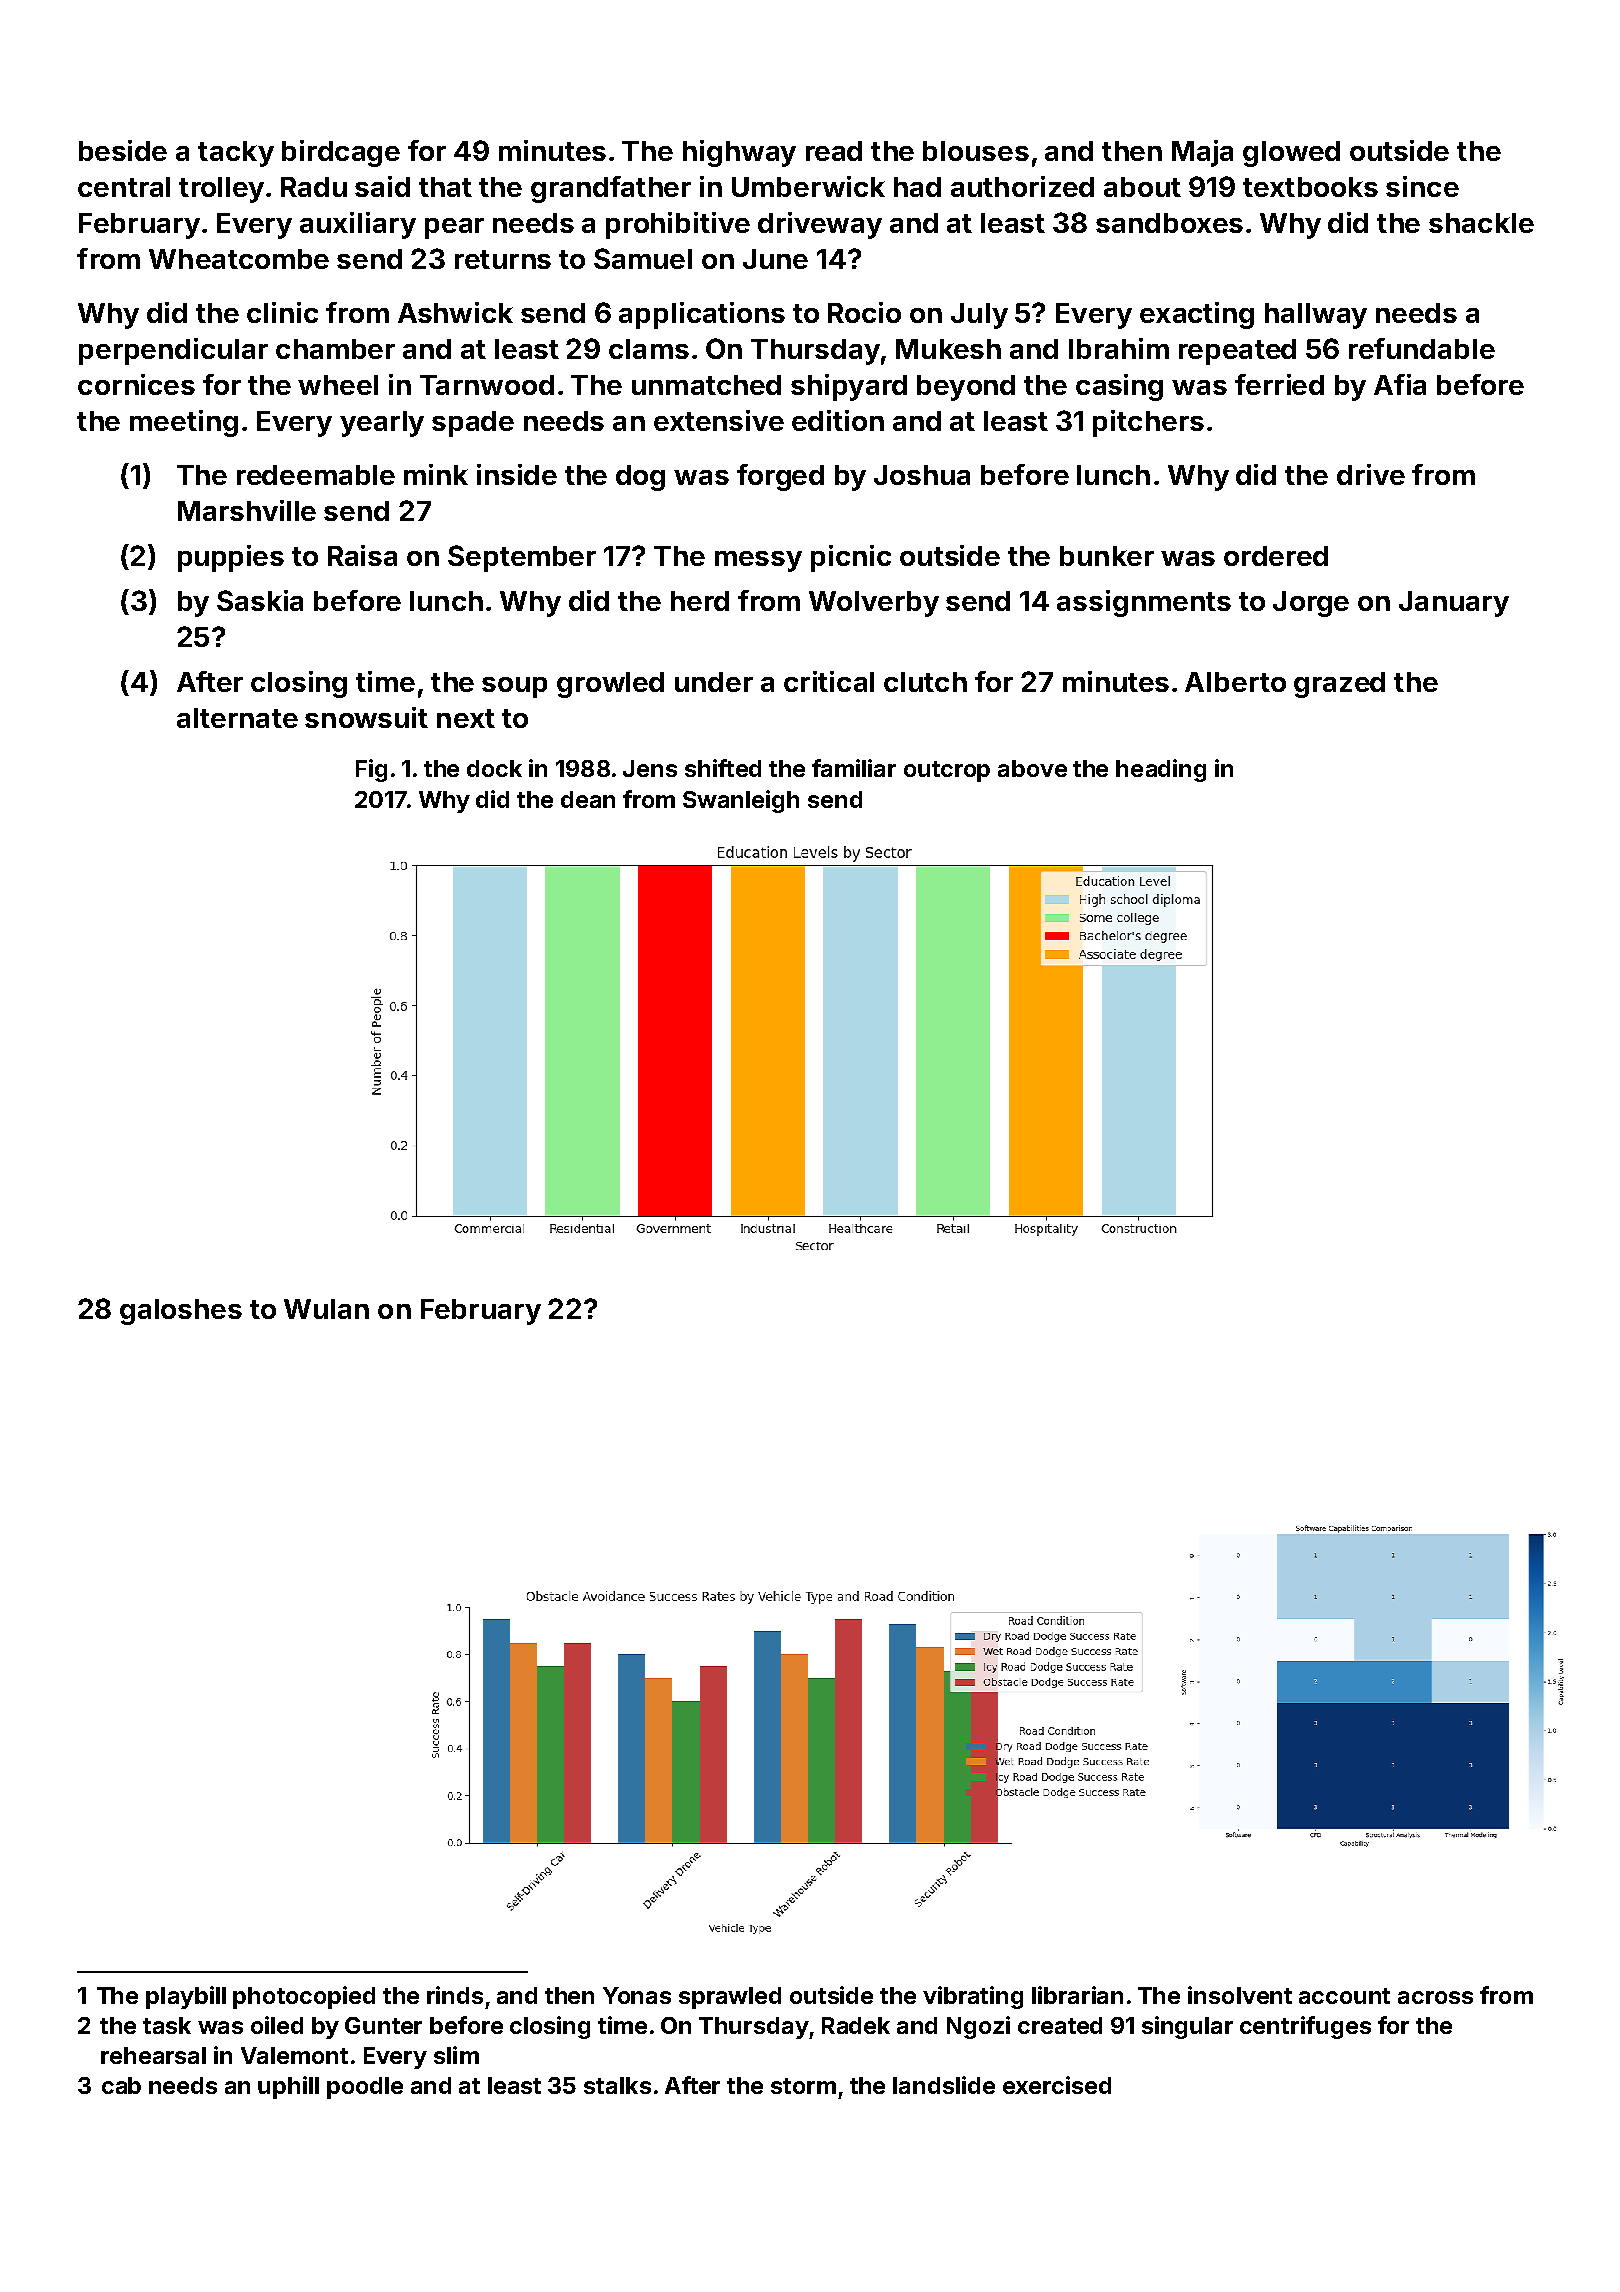 The width and height of the screenshot is (1620, 2292). I want to click on cab, so click(121, 2085).
